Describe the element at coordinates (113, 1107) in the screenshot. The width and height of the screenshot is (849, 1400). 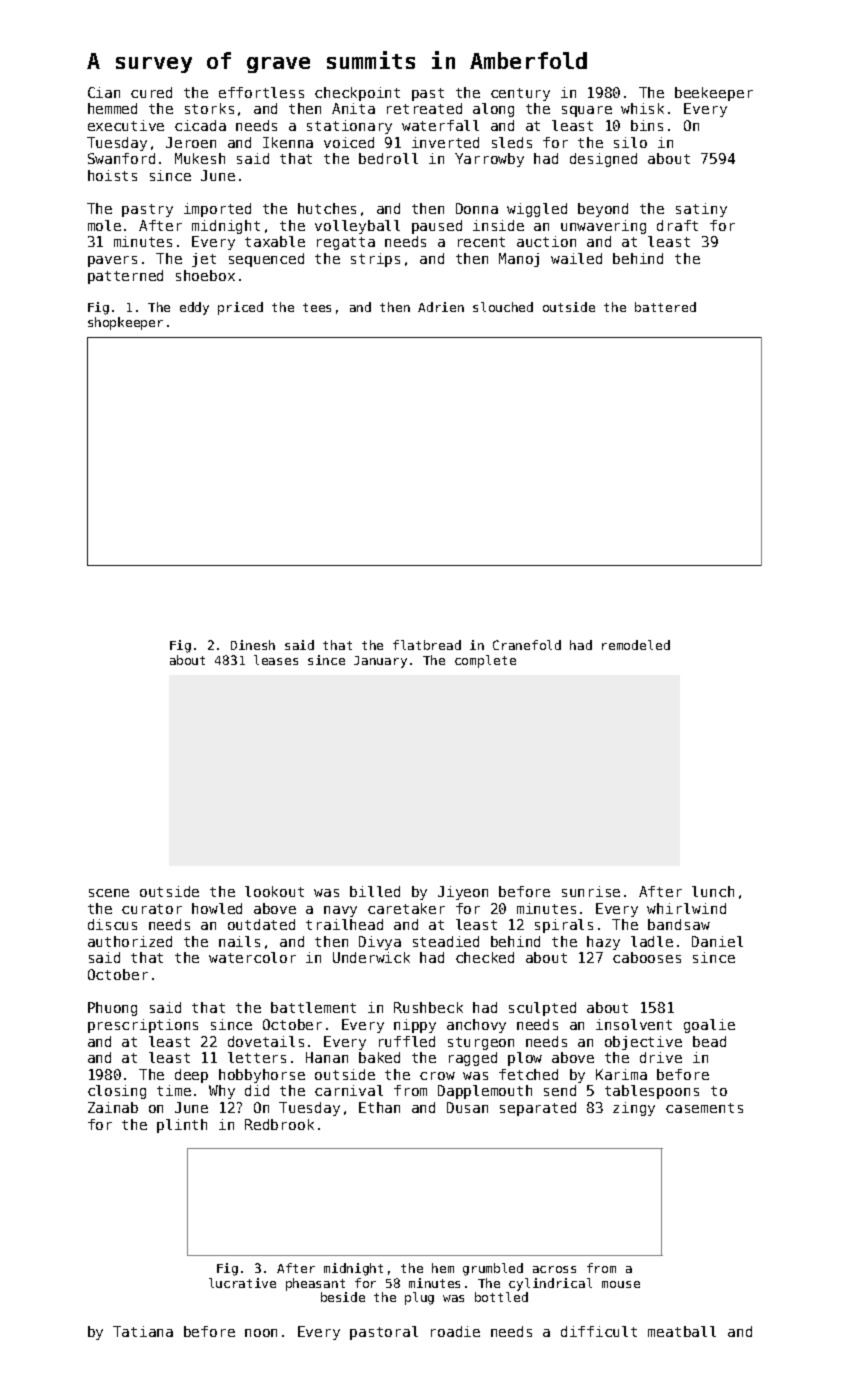
I see `Zainab` at that location.
